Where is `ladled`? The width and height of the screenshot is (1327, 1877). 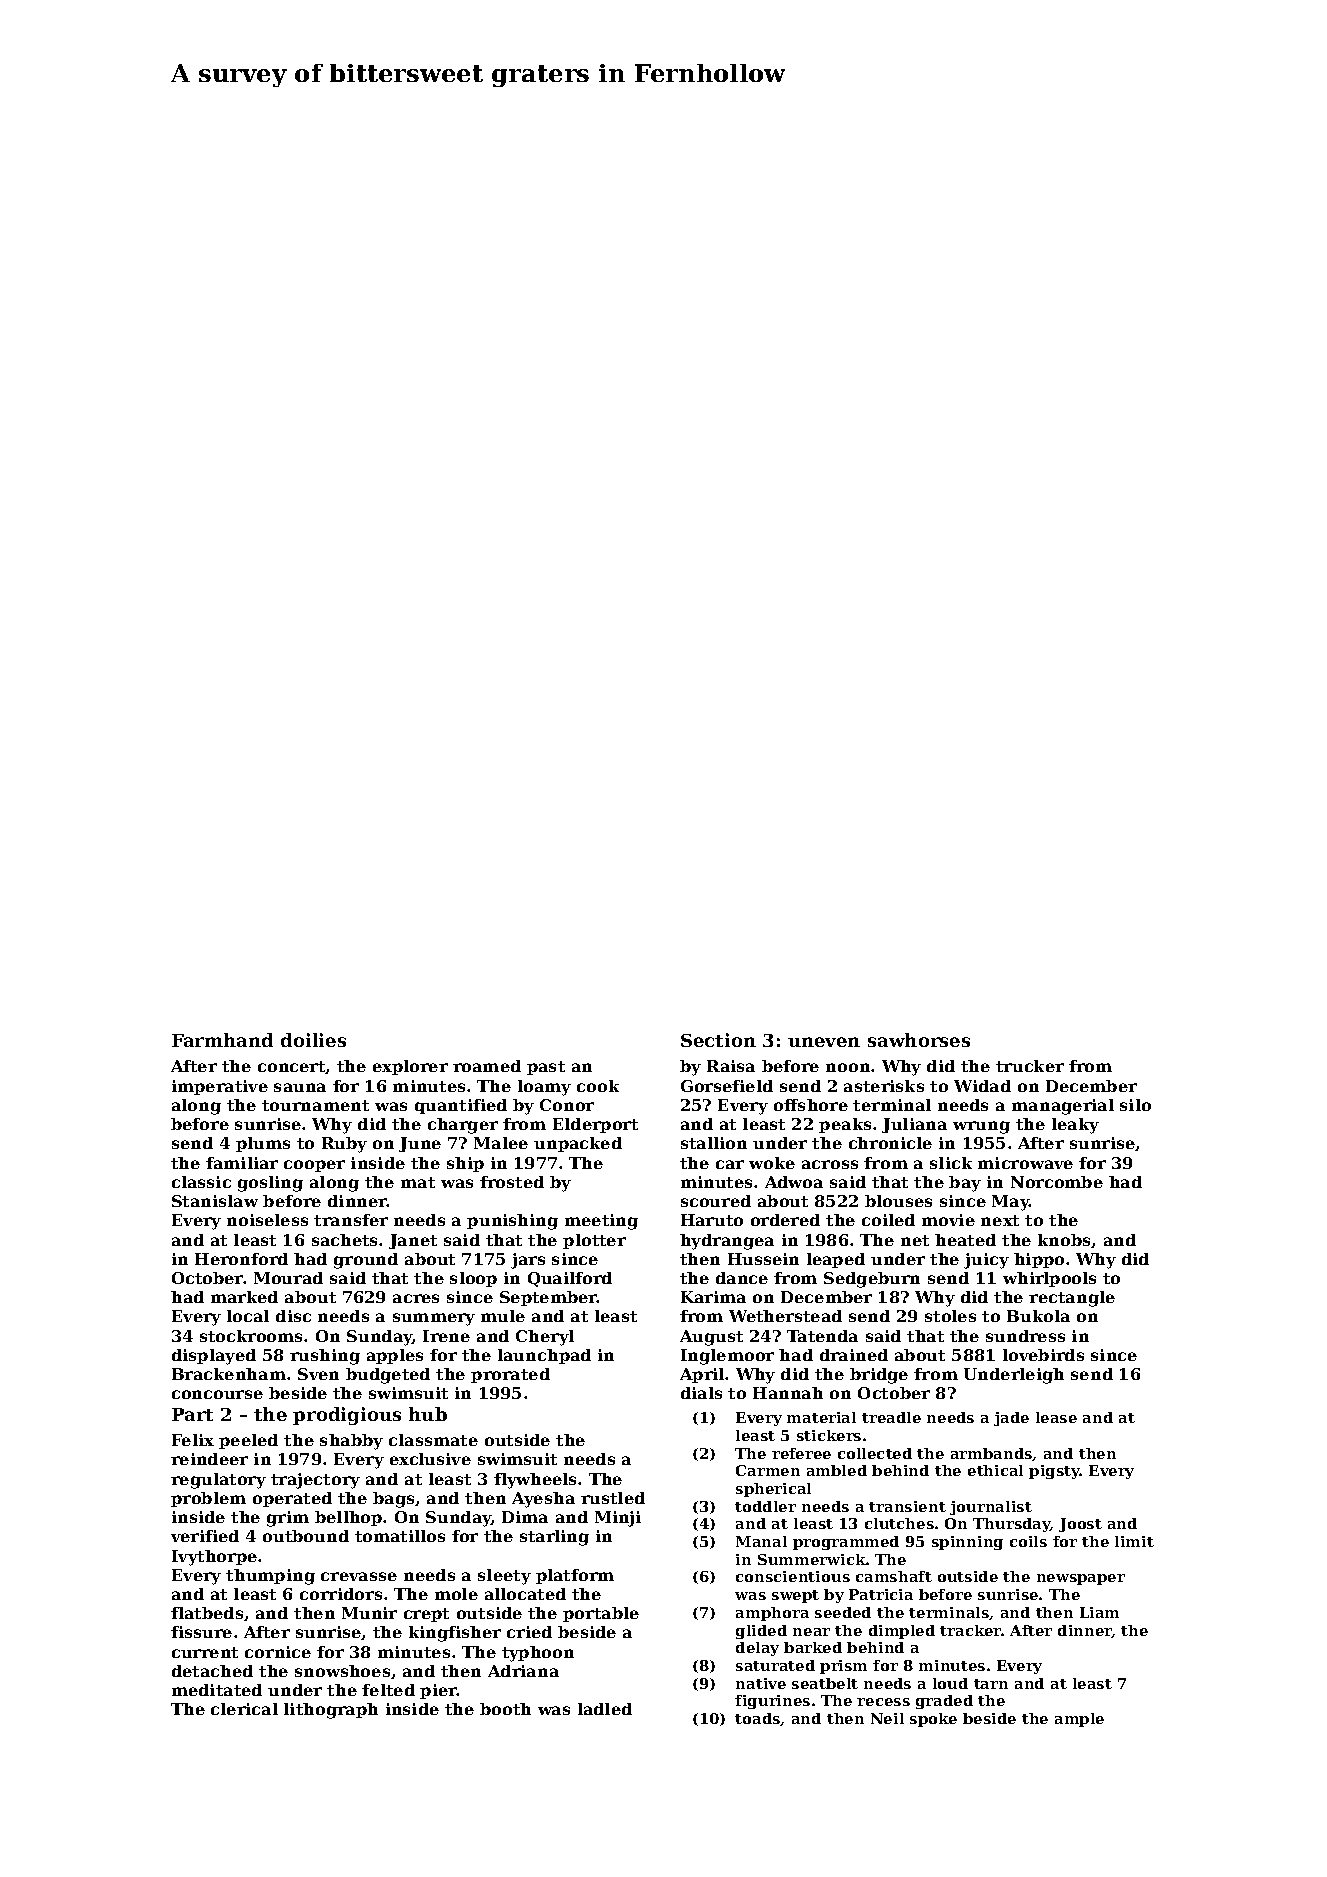
ladled is located at coordinates (605, 1709).
